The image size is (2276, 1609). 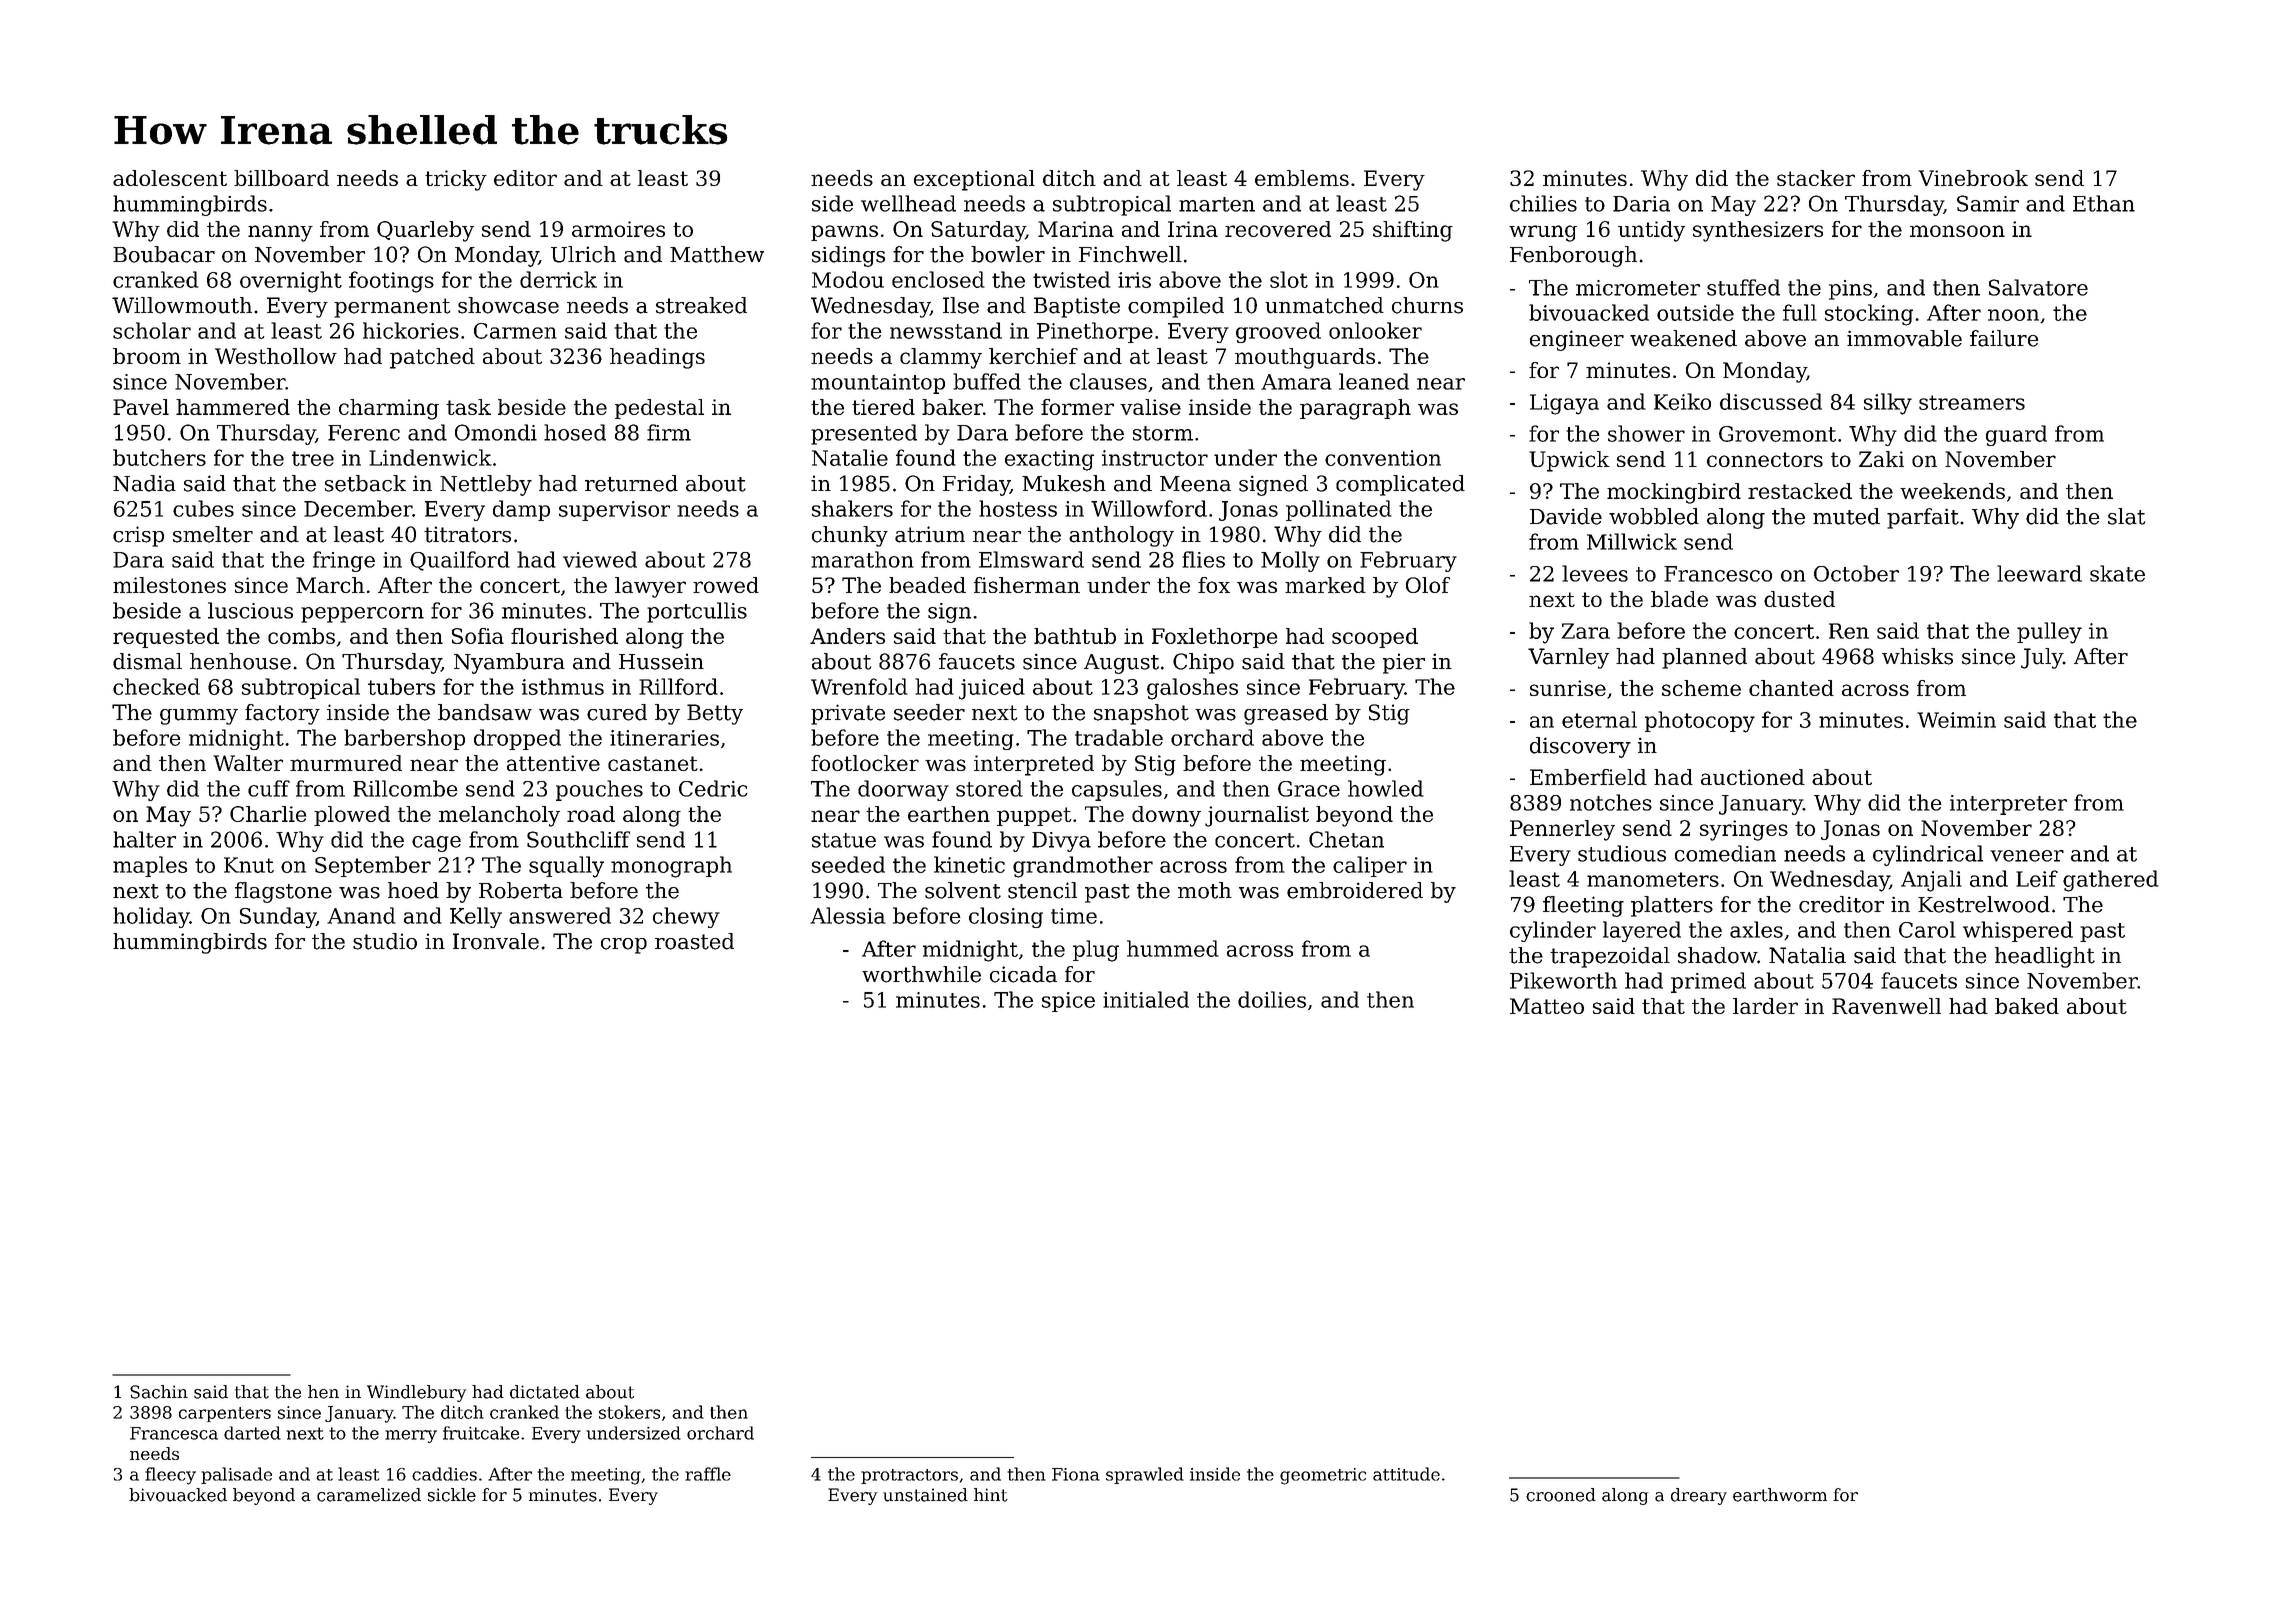 What do you see at coordinates (929, 712) in the screenshot?
I see `seeder` at bounding box center [929, 712].
